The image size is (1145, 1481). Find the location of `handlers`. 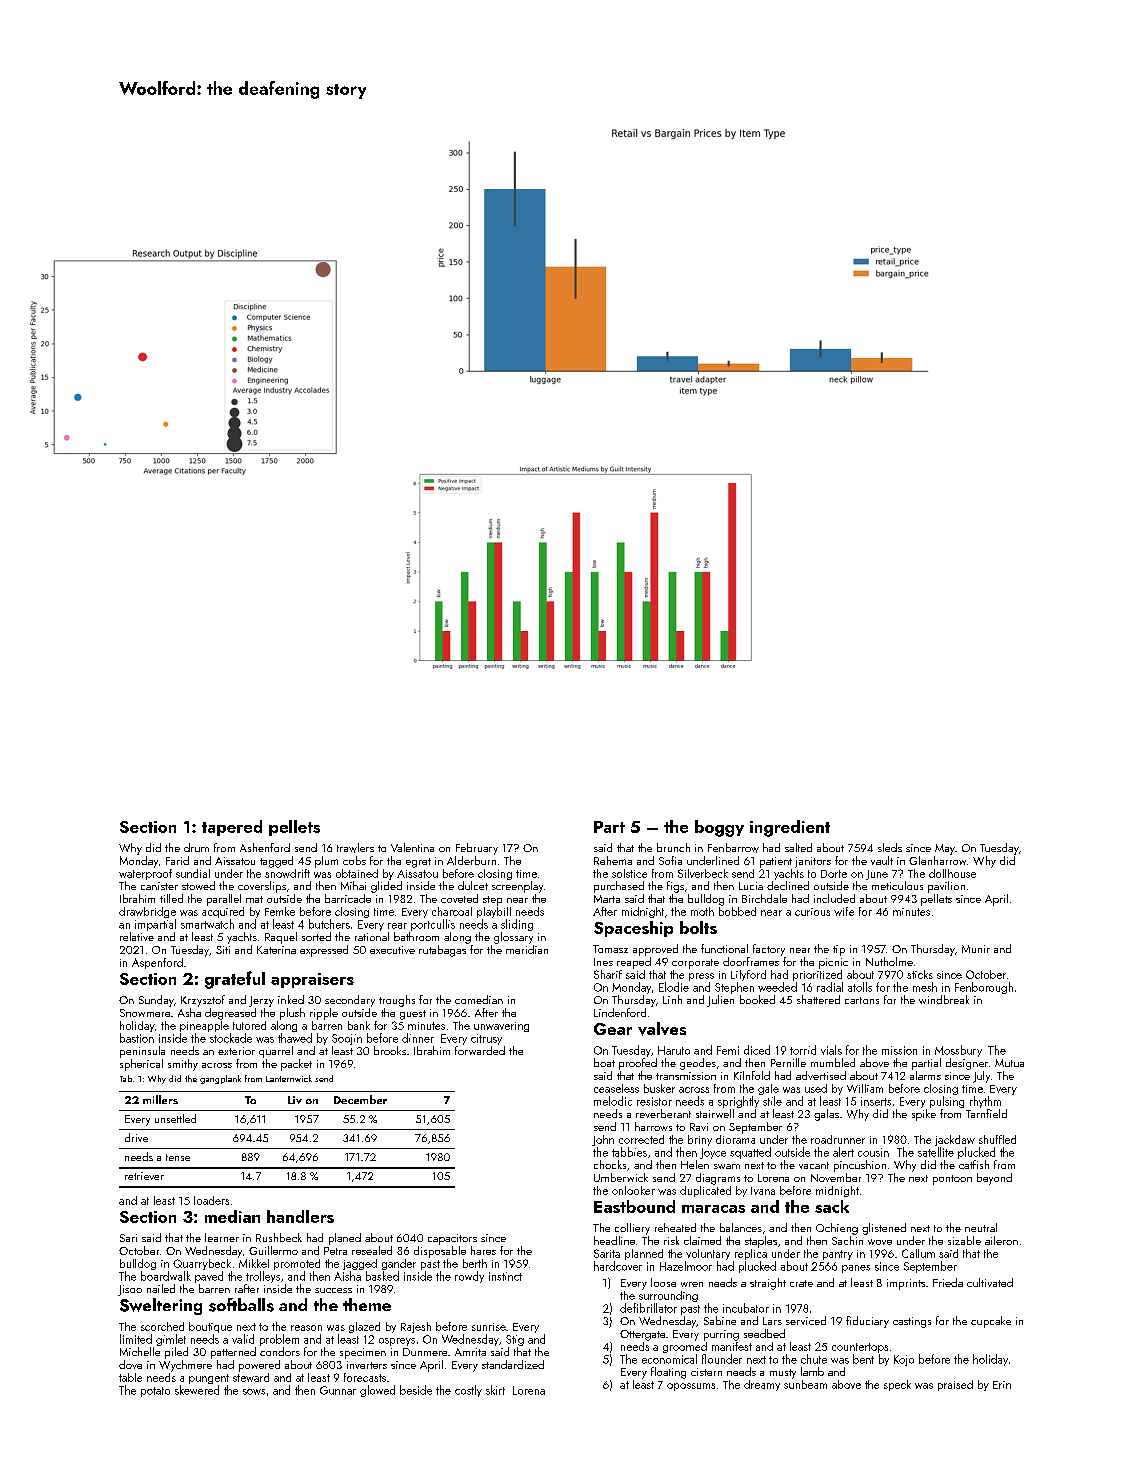

handlers is located at coordinates (300, 1216).
